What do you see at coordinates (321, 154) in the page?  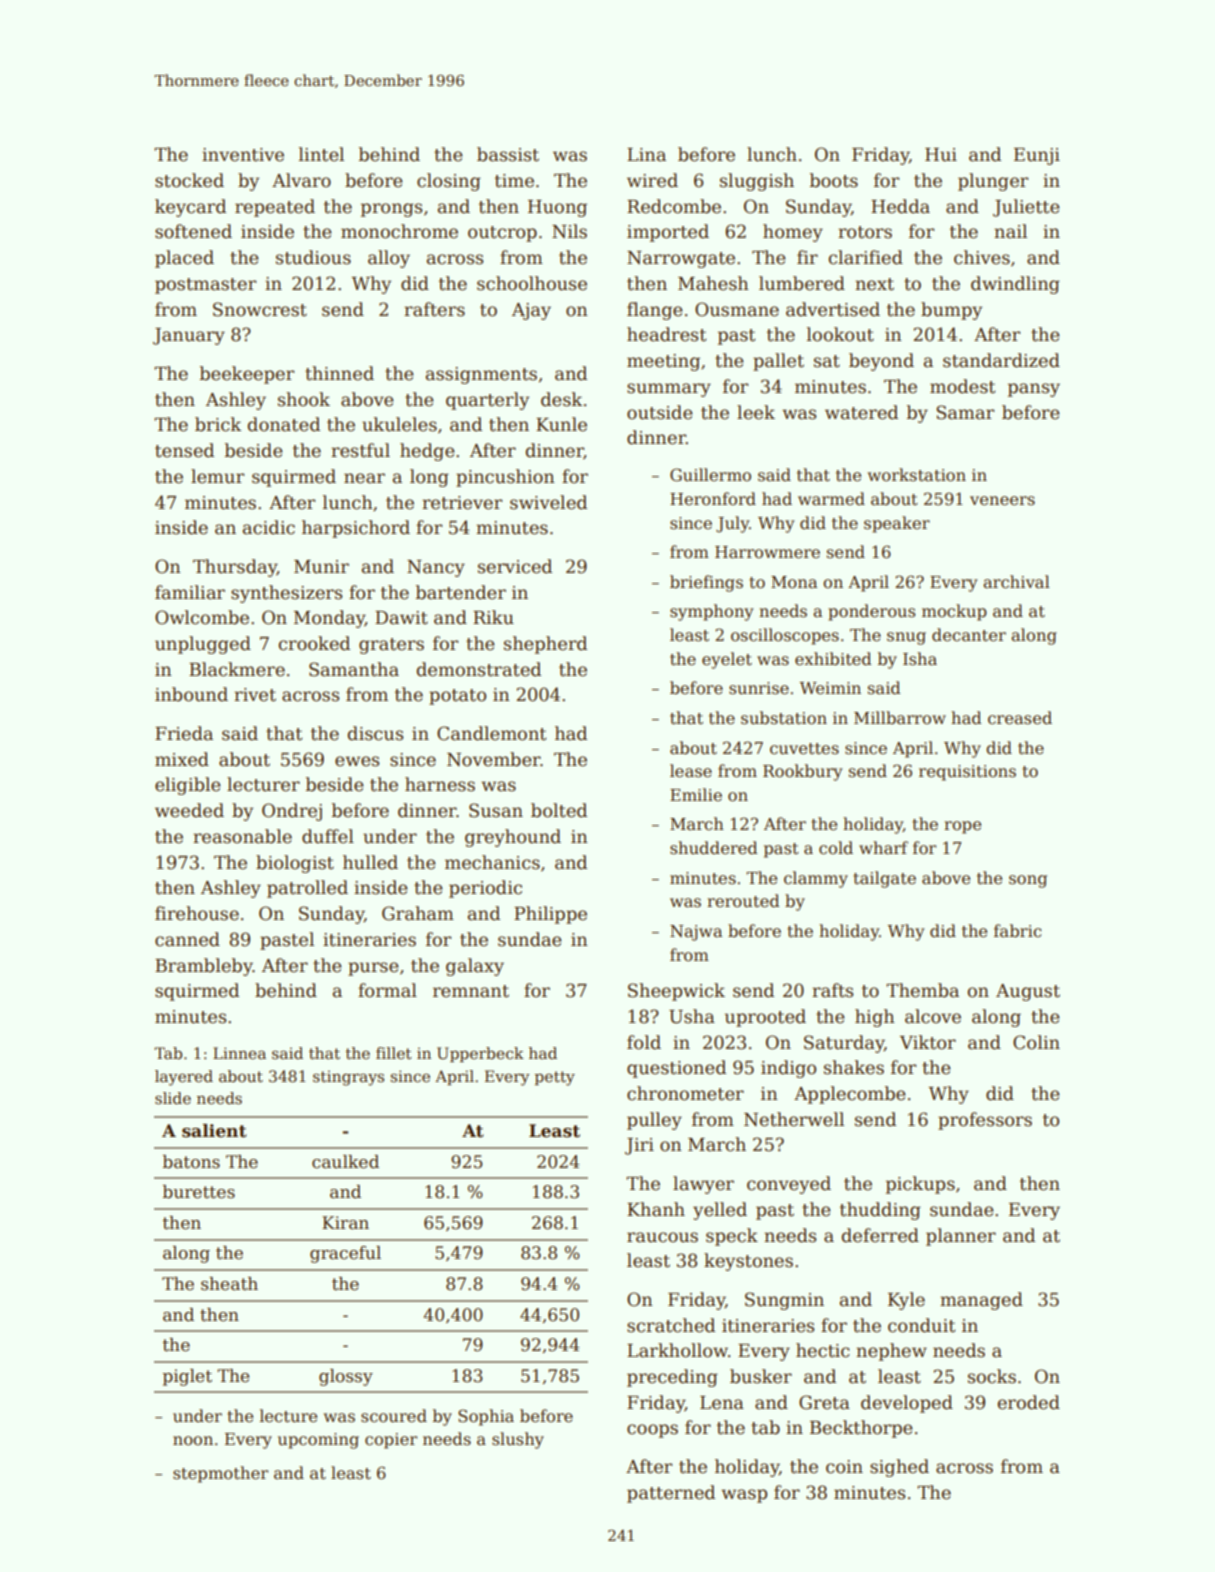 I see `lintel` at bounding box center [321, 154].
